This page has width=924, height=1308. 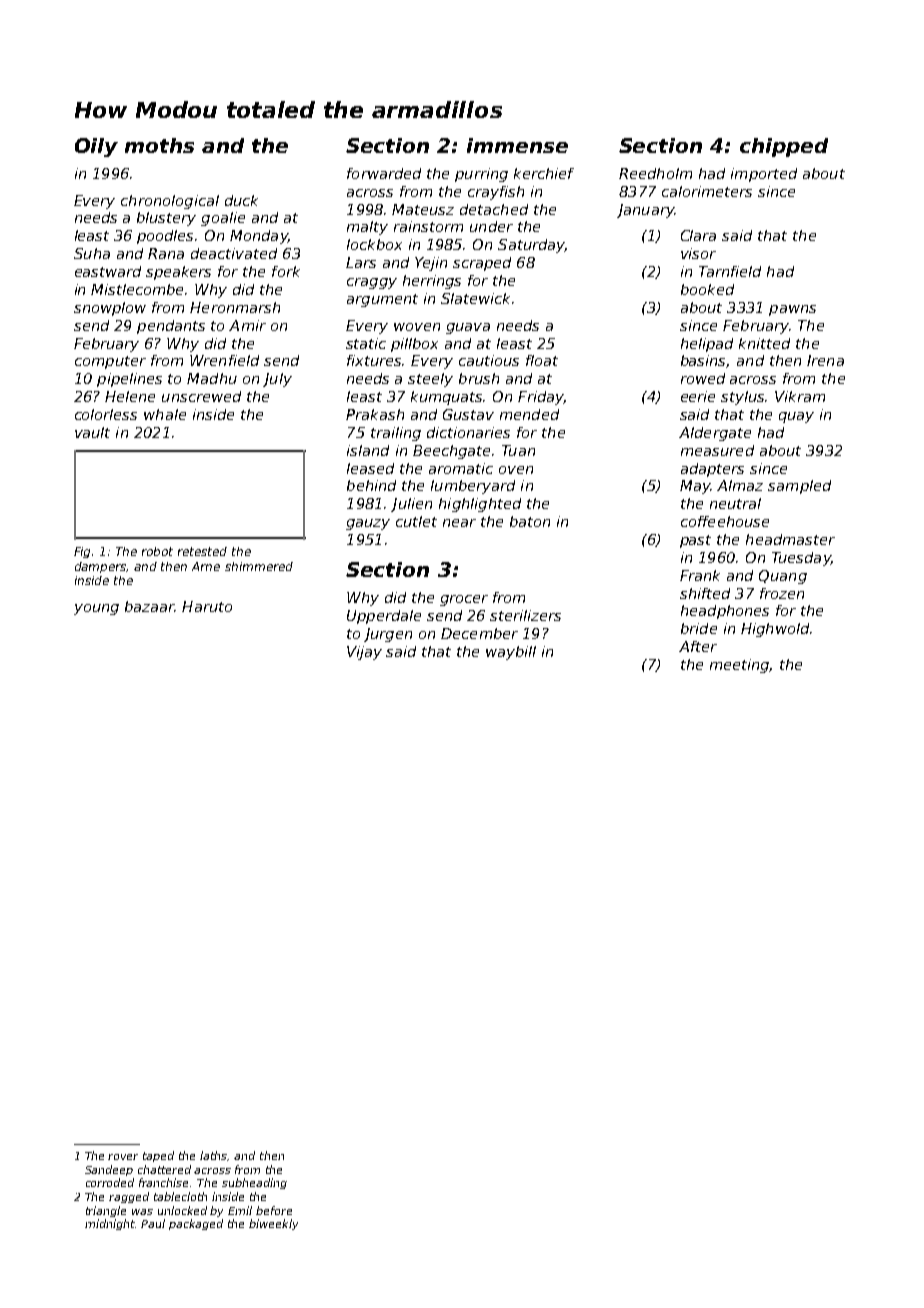 I want to click on before, so click(x=274, y=1210).
